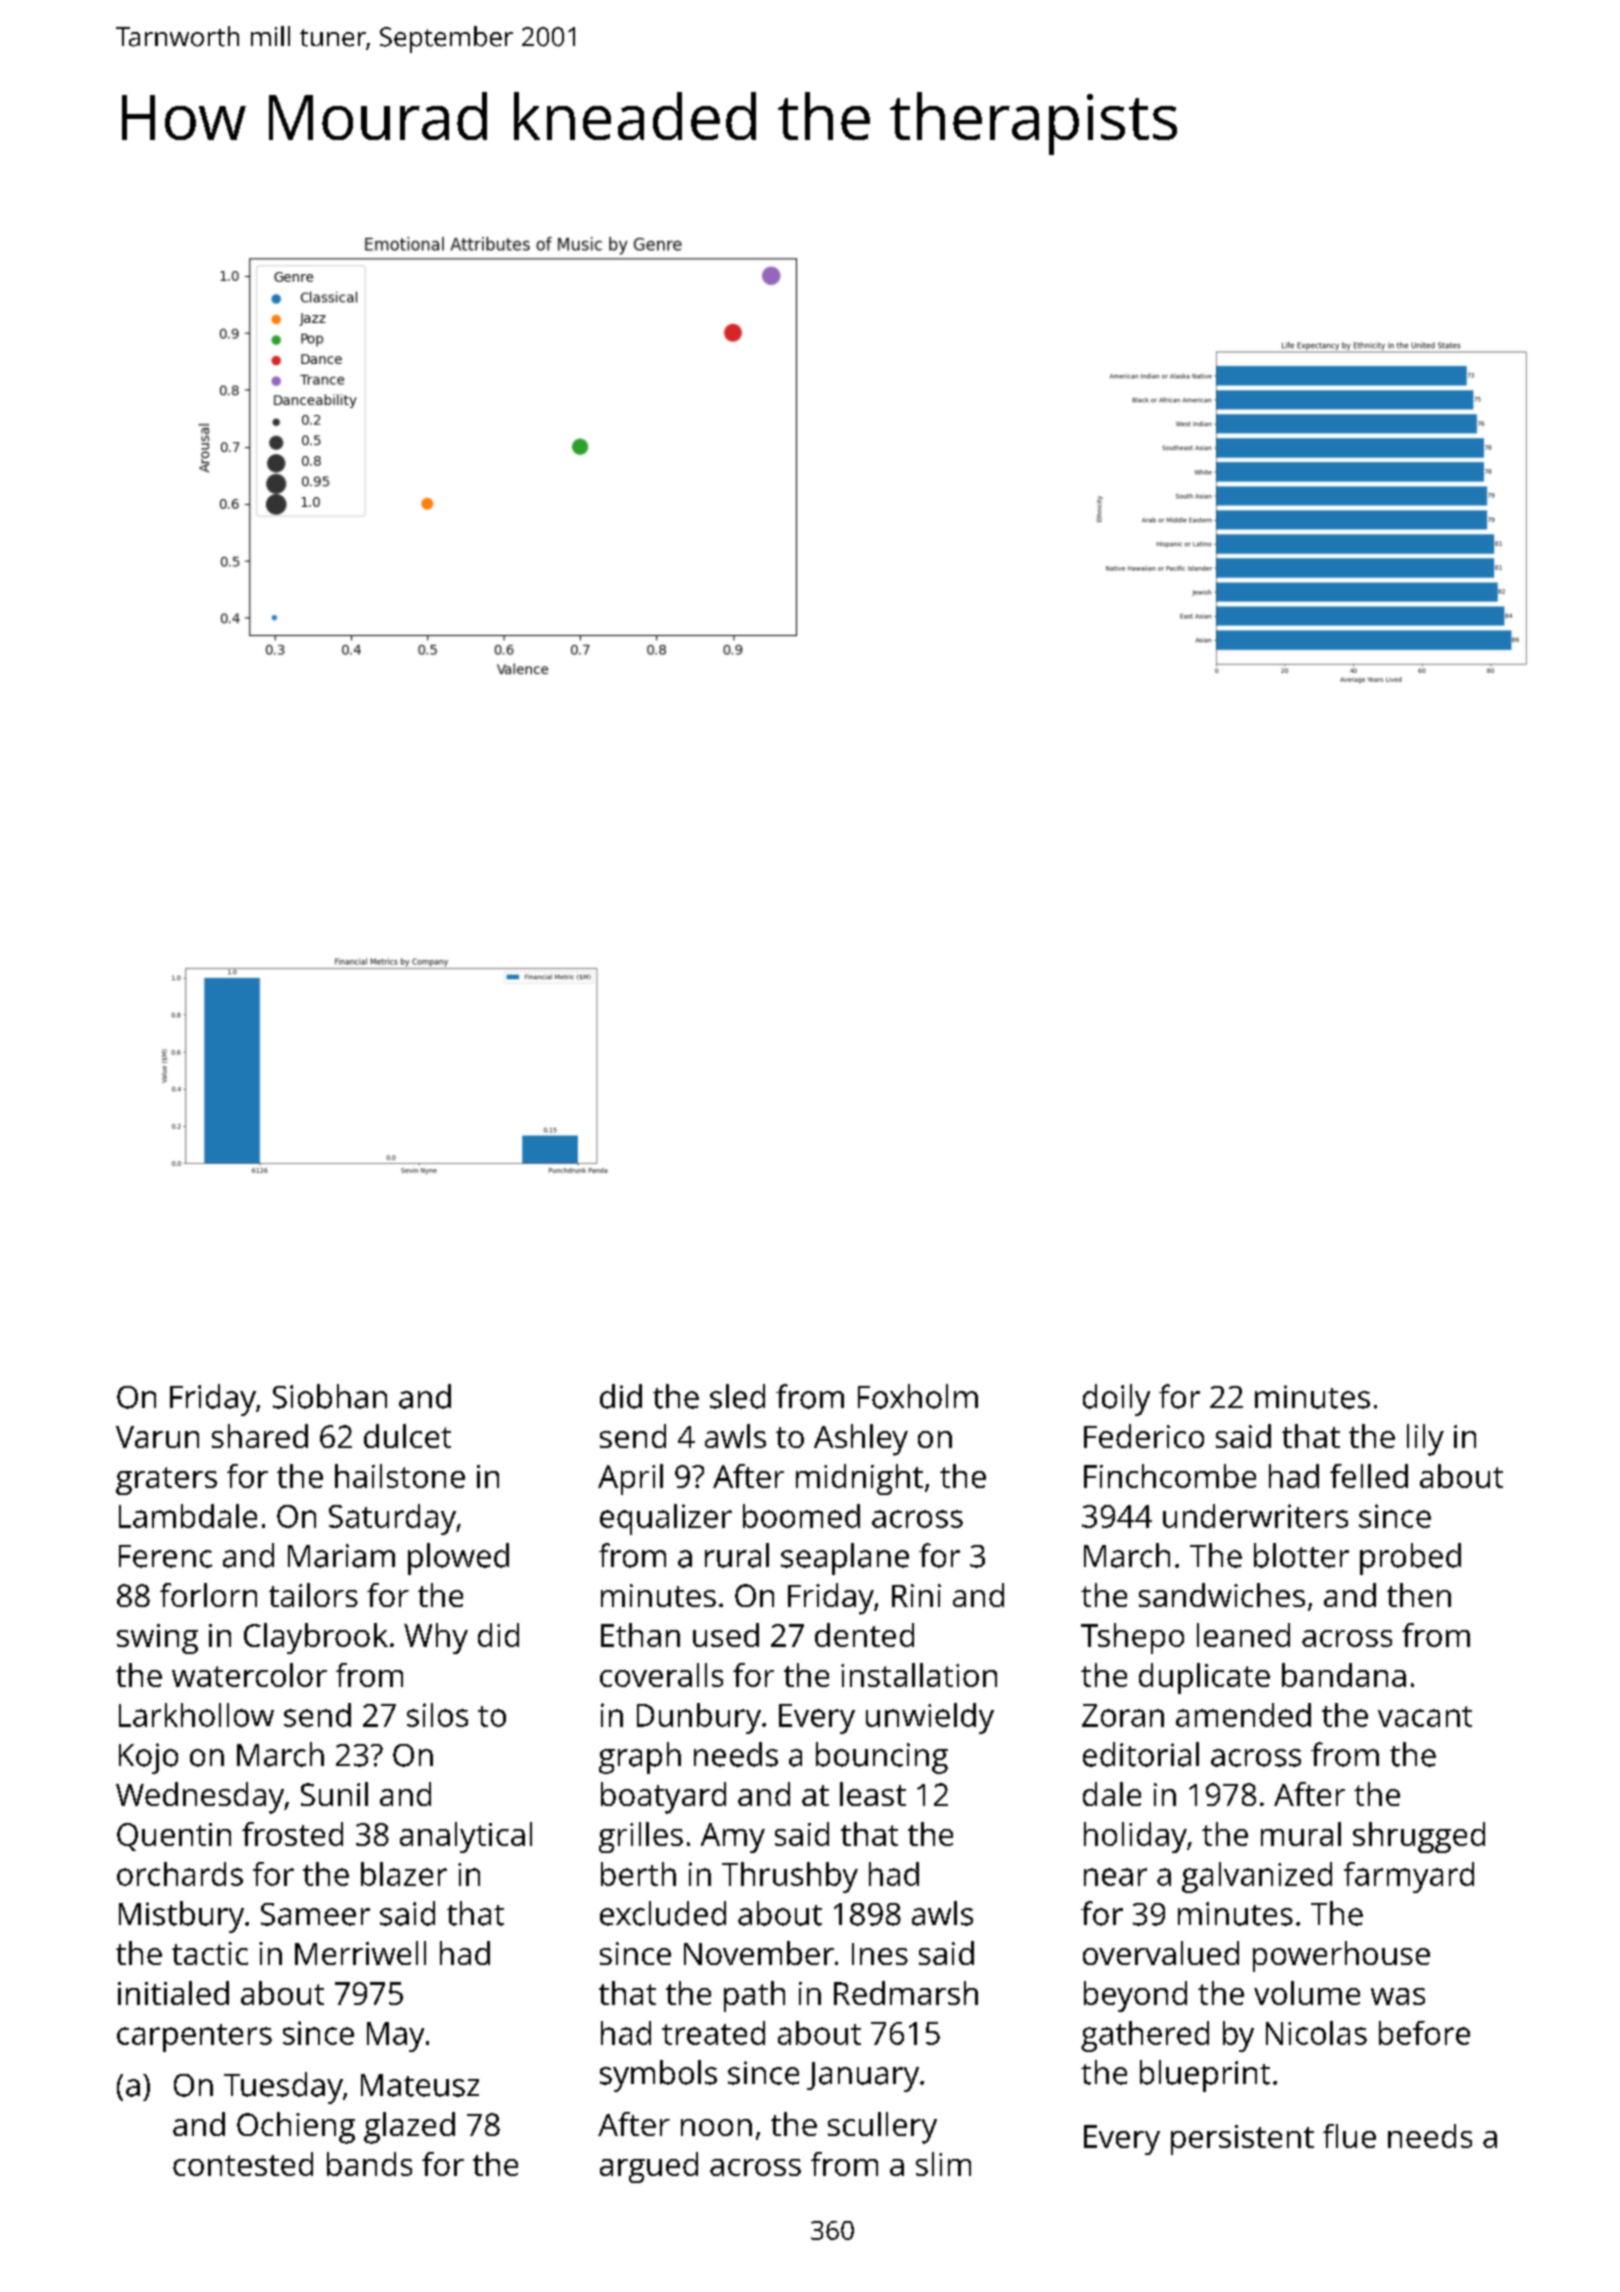 The image size is (1620, 2292). What do you see at coordinates (801, 1516) in the page?
I see `boomed` at bounding box center [801, 1516].
